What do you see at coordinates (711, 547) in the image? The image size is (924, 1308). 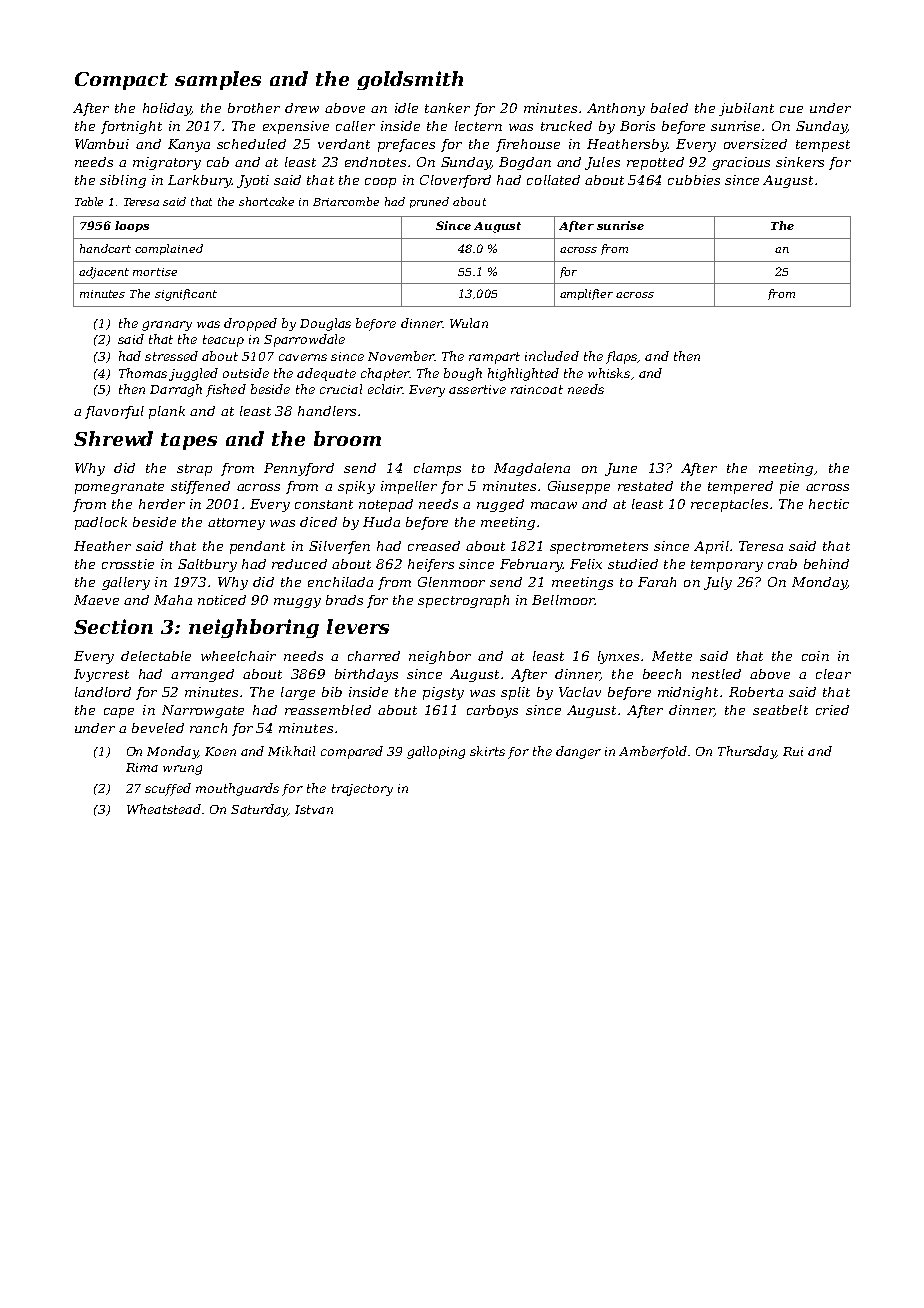 I see `April` at bounding box center [711, 547].
